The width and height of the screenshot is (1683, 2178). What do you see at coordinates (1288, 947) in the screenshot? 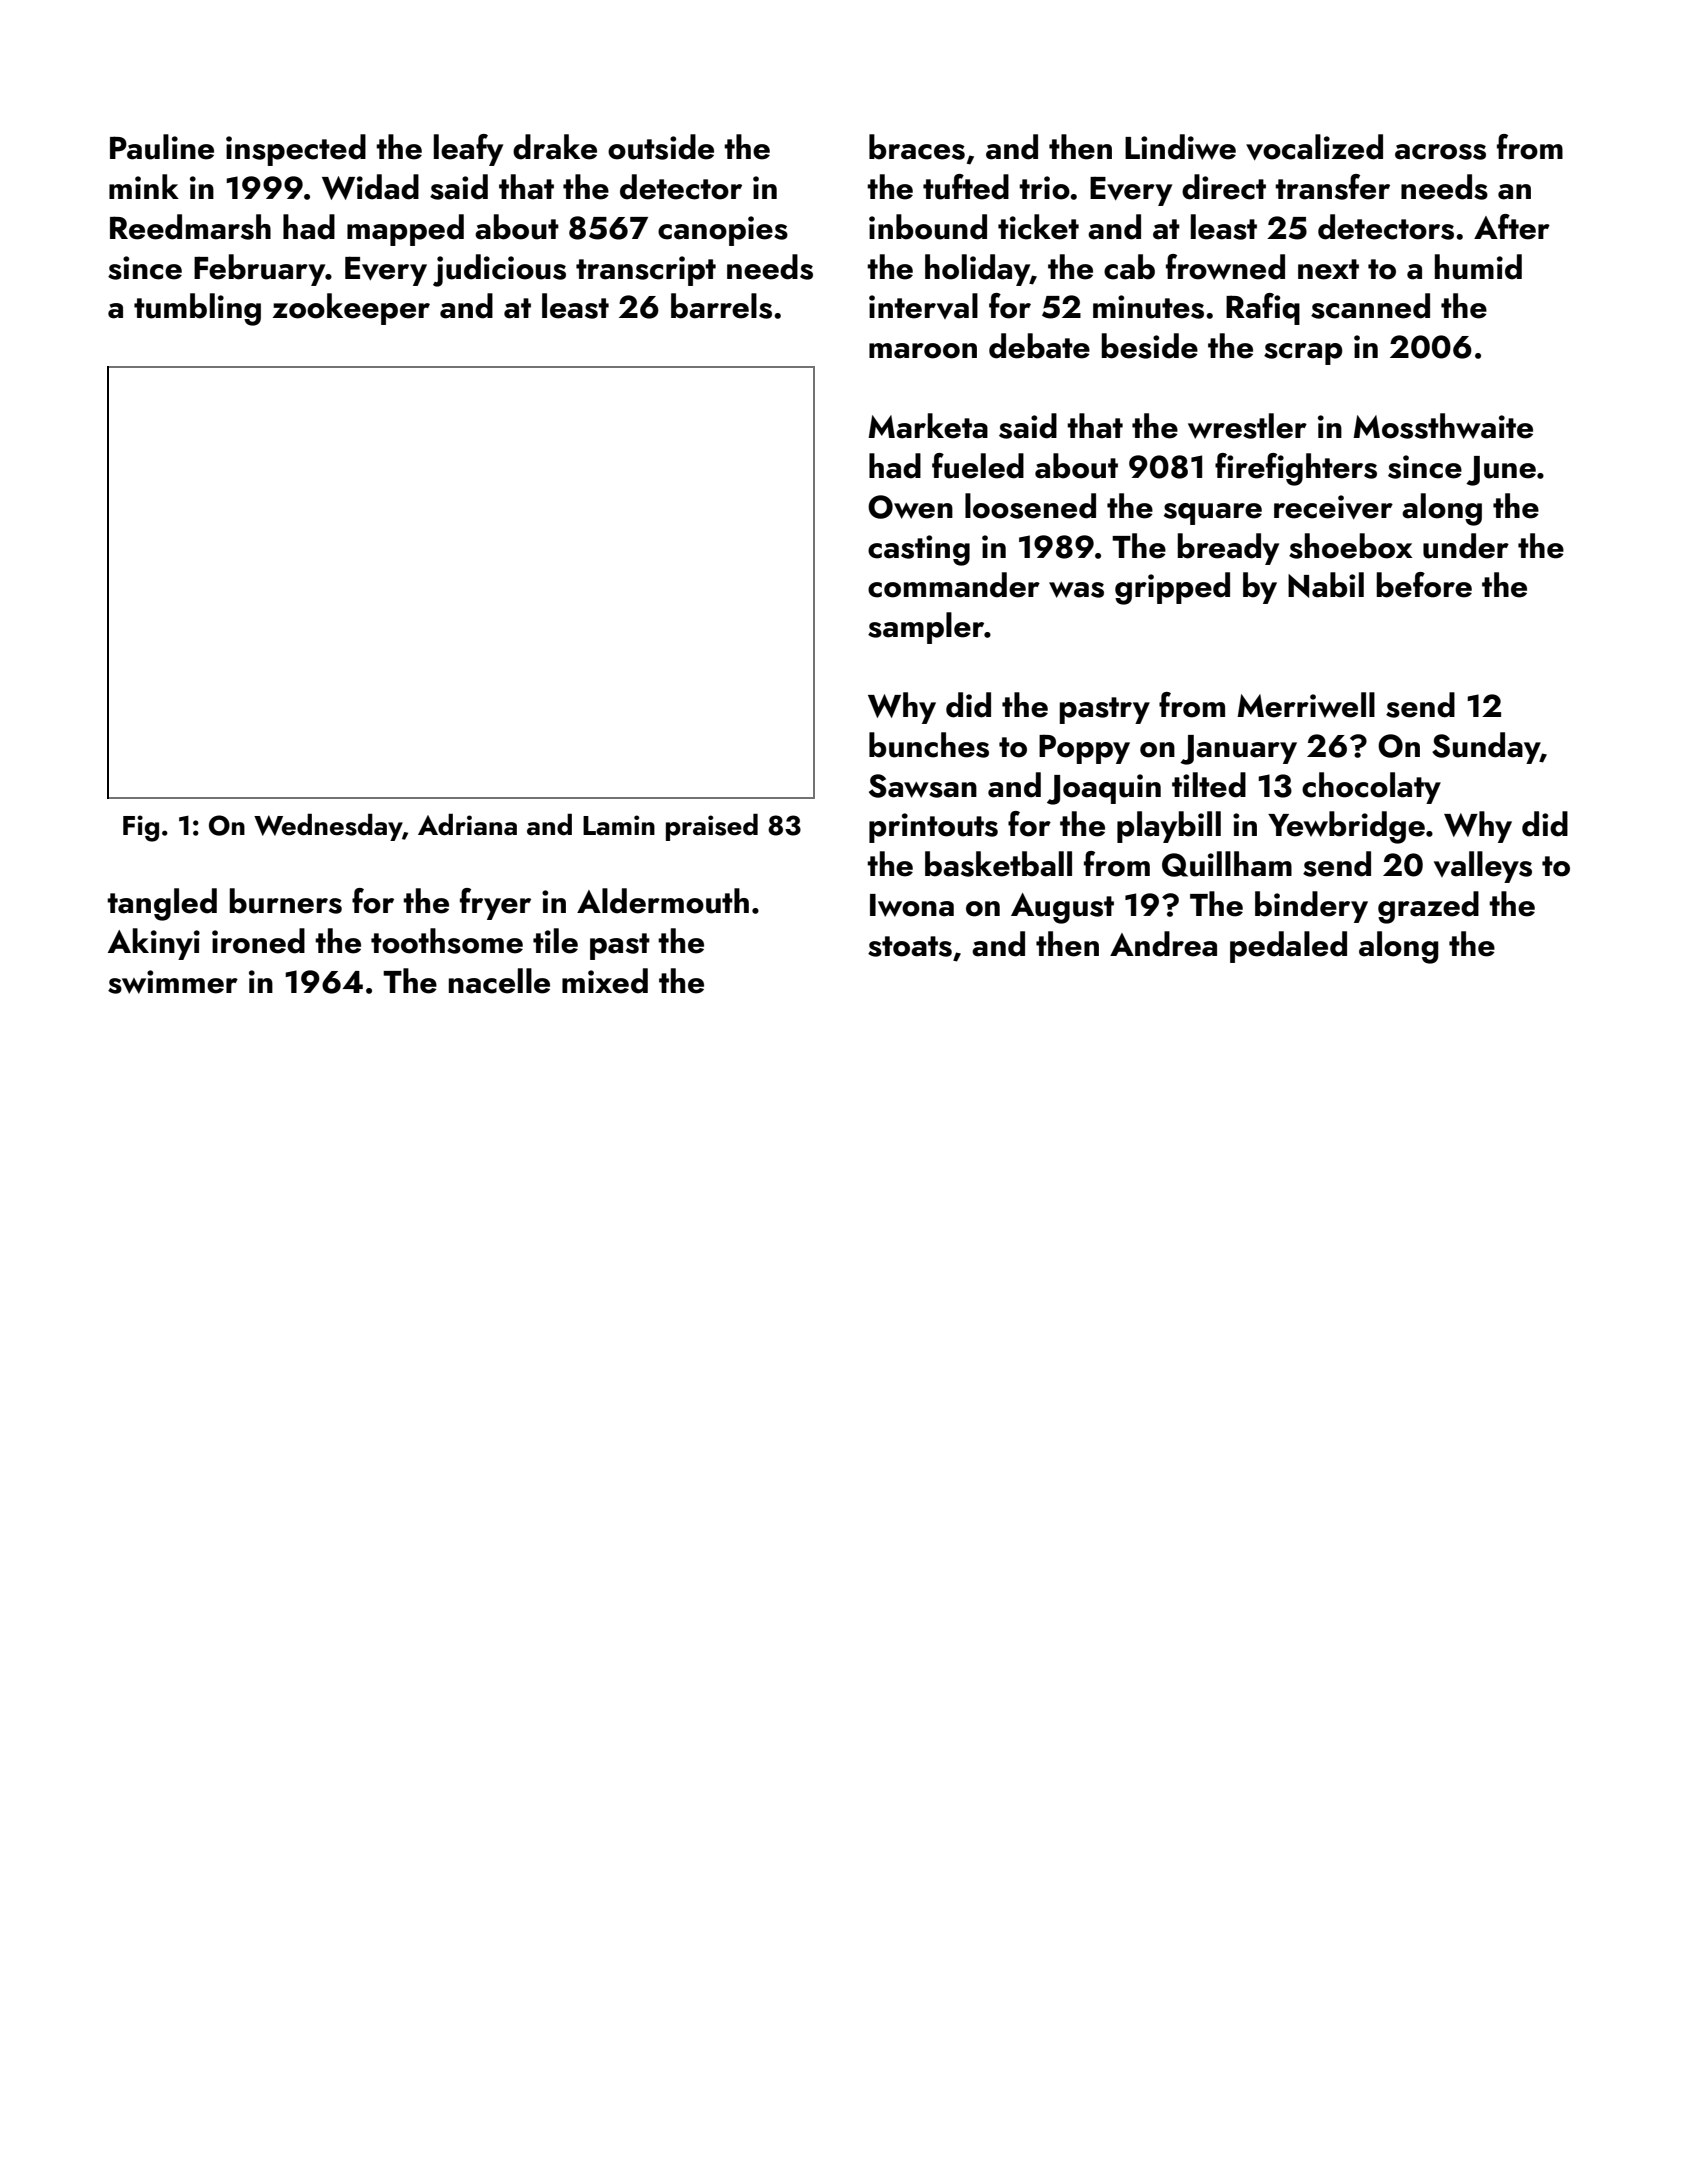
I see `pedaled` at bounding box center [1288, 947].
